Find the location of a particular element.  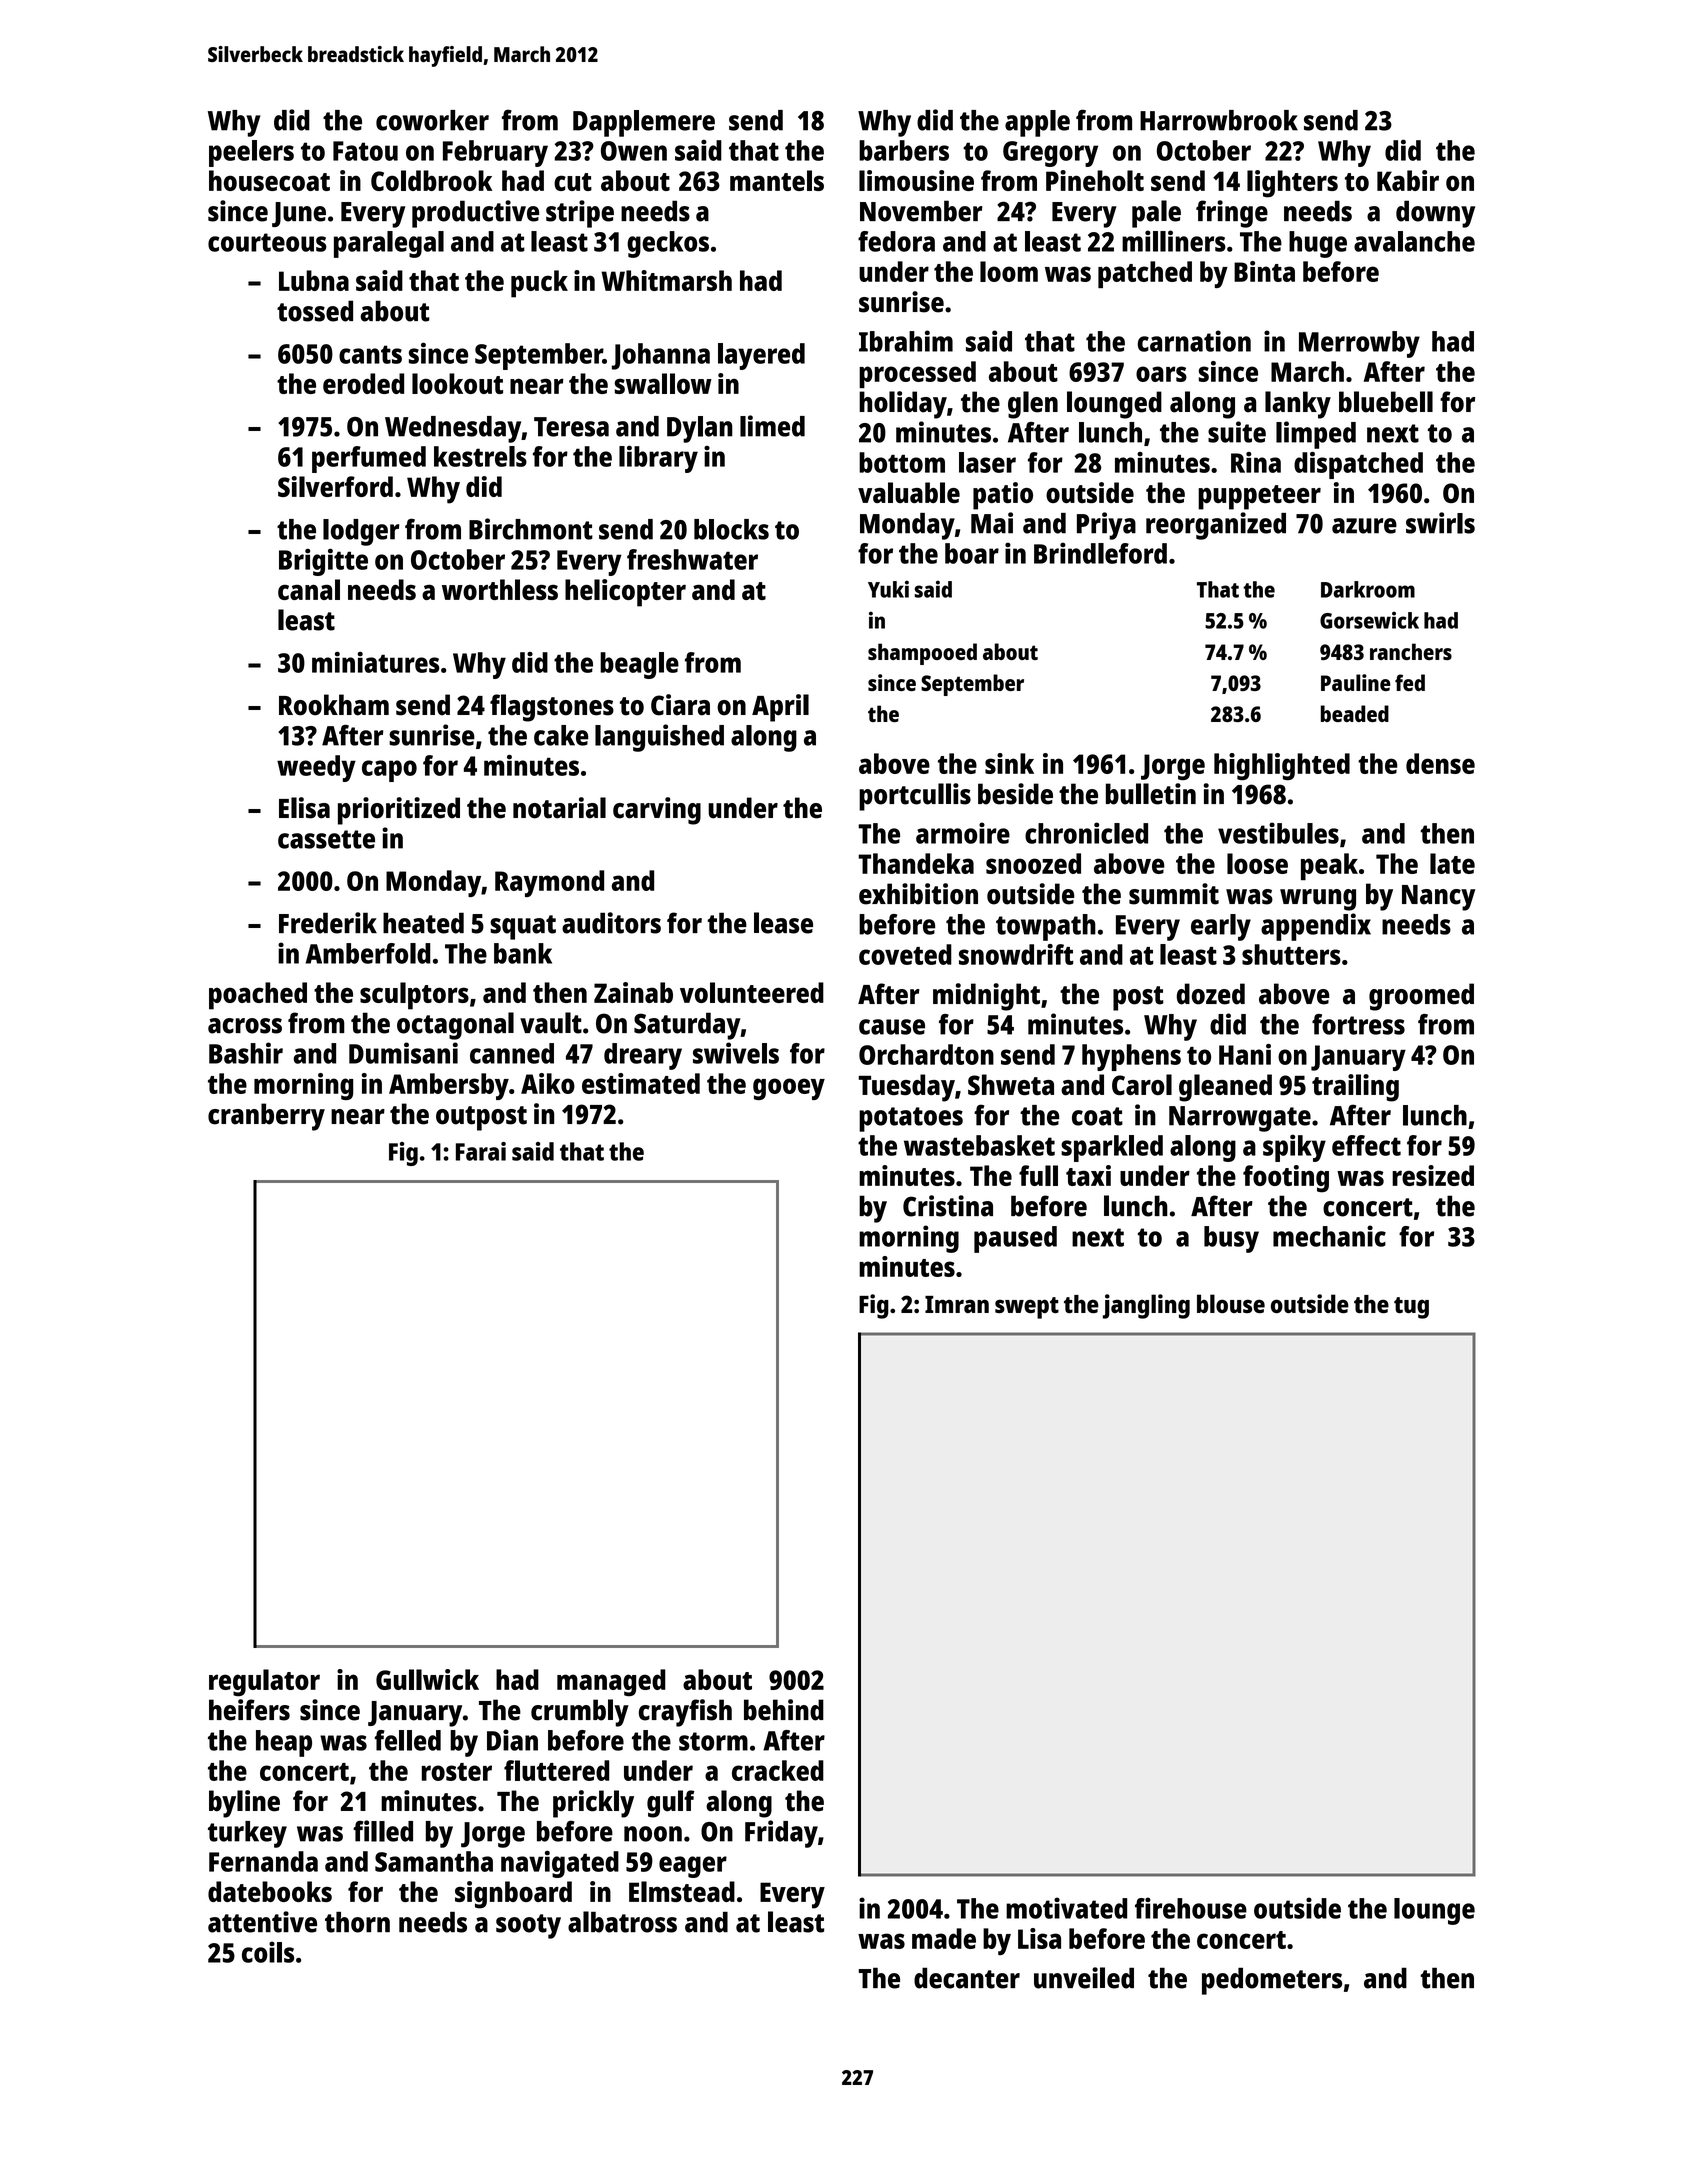

prickly is located at coordinates (593, 1804).
